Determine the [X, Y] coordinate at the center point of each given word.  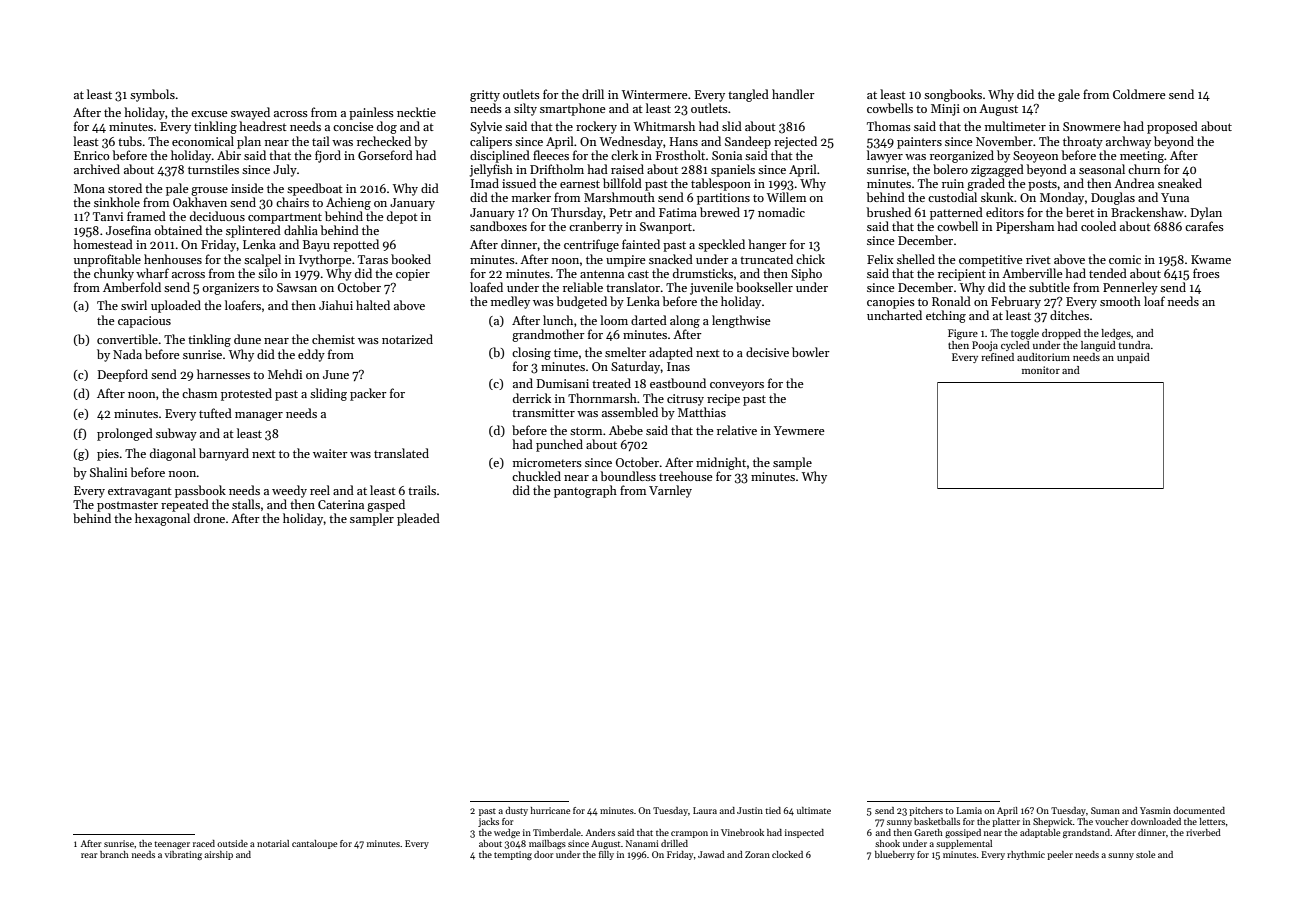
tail [321, 141]
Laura [705, 810]
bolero [950, 169]
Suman [1105, 810]
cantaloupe [314, 844]
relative [737, 430]
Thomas [889, 126]
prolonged [125, 434]
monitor [1041, 370]
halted [373, 305]
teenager [172, 845]
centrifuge [591, 245]
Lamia [969, 810]
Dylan [1206, 213]
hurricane [550, 810]
